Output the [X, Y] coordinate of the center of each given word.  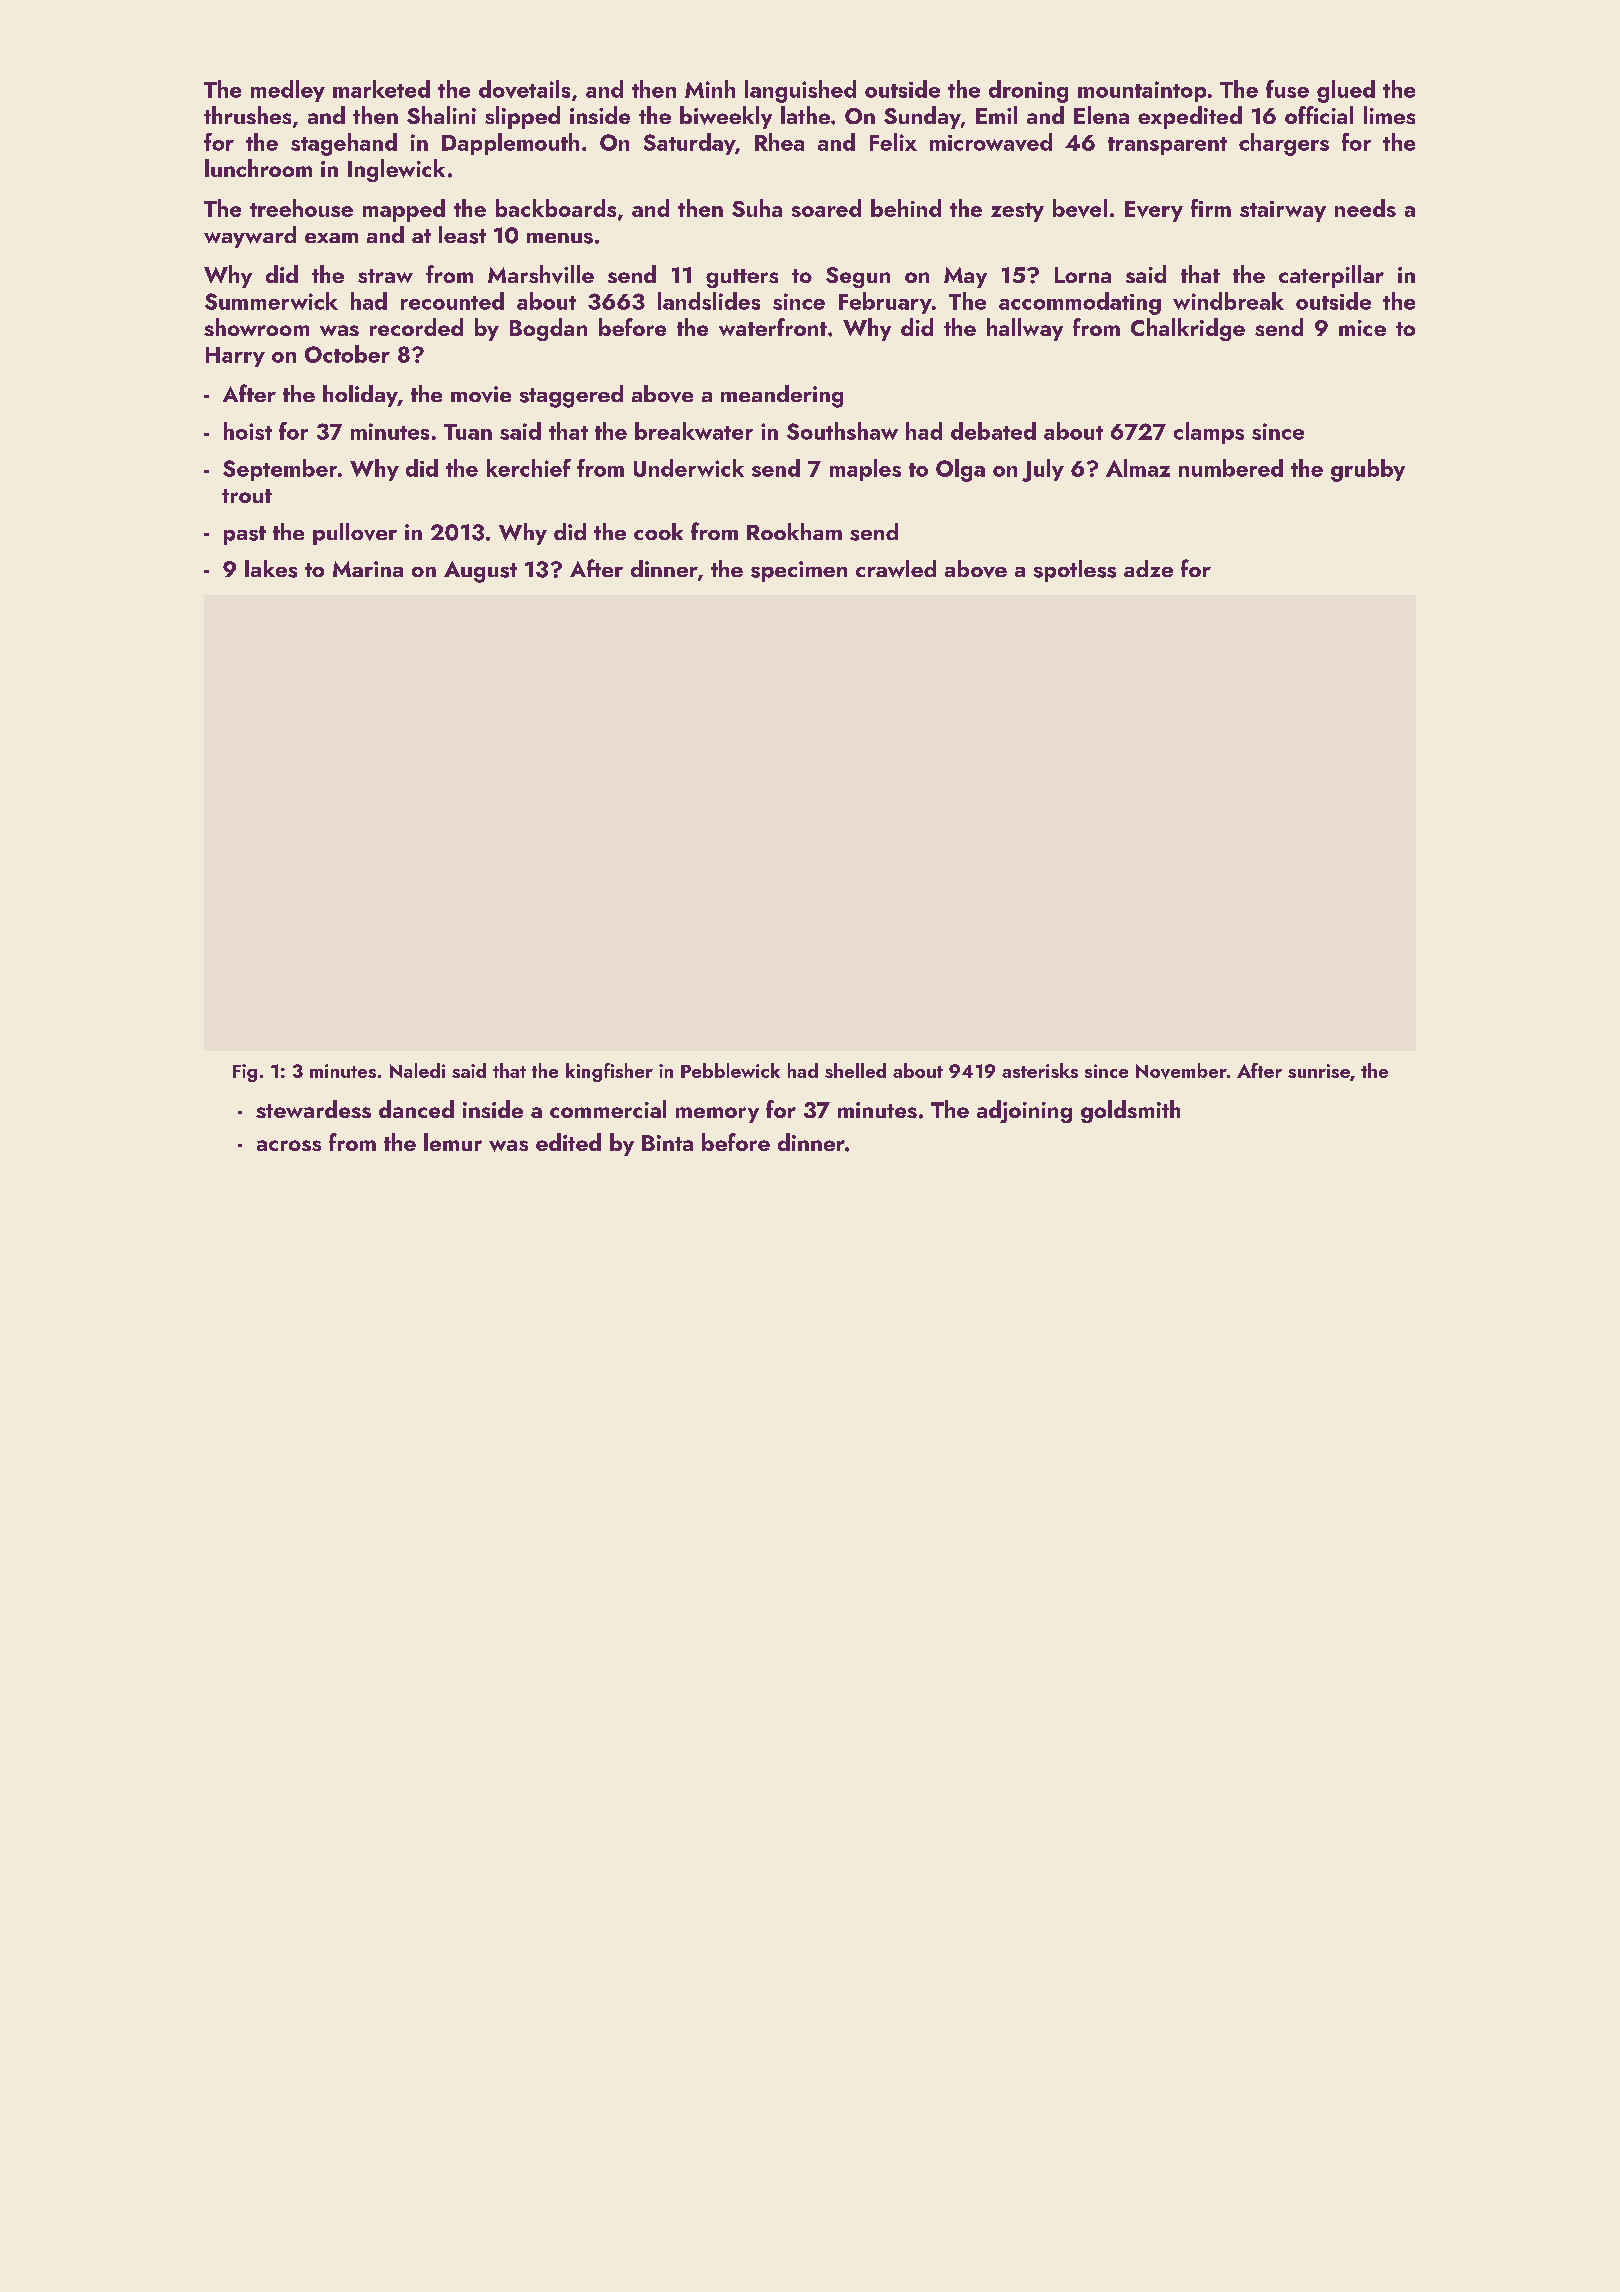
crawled [896, 569]
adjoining [1024, 1111]
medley [288, 91]
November [1181, 1071]
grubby [1368, 470]
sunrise [1319, 1071]
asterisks [1040, 1070]
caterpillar [1331, 276]
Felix [893, 142]
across [289, 1145]
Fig [245, 1073]
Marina [368, 569]
